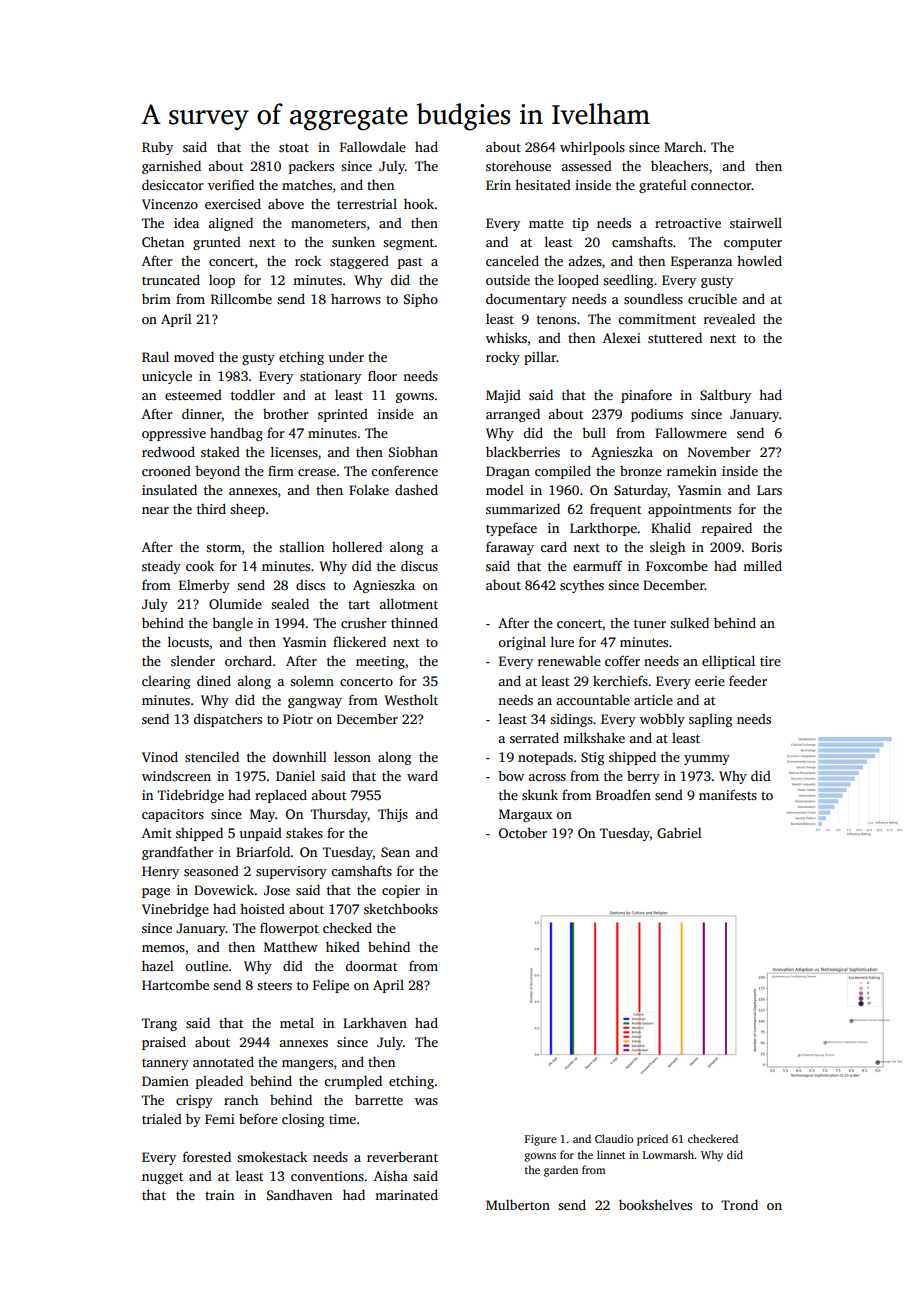  Describe the element at coordinates (592, 148) in the screenshot. I see `whirlpools` at that location.
